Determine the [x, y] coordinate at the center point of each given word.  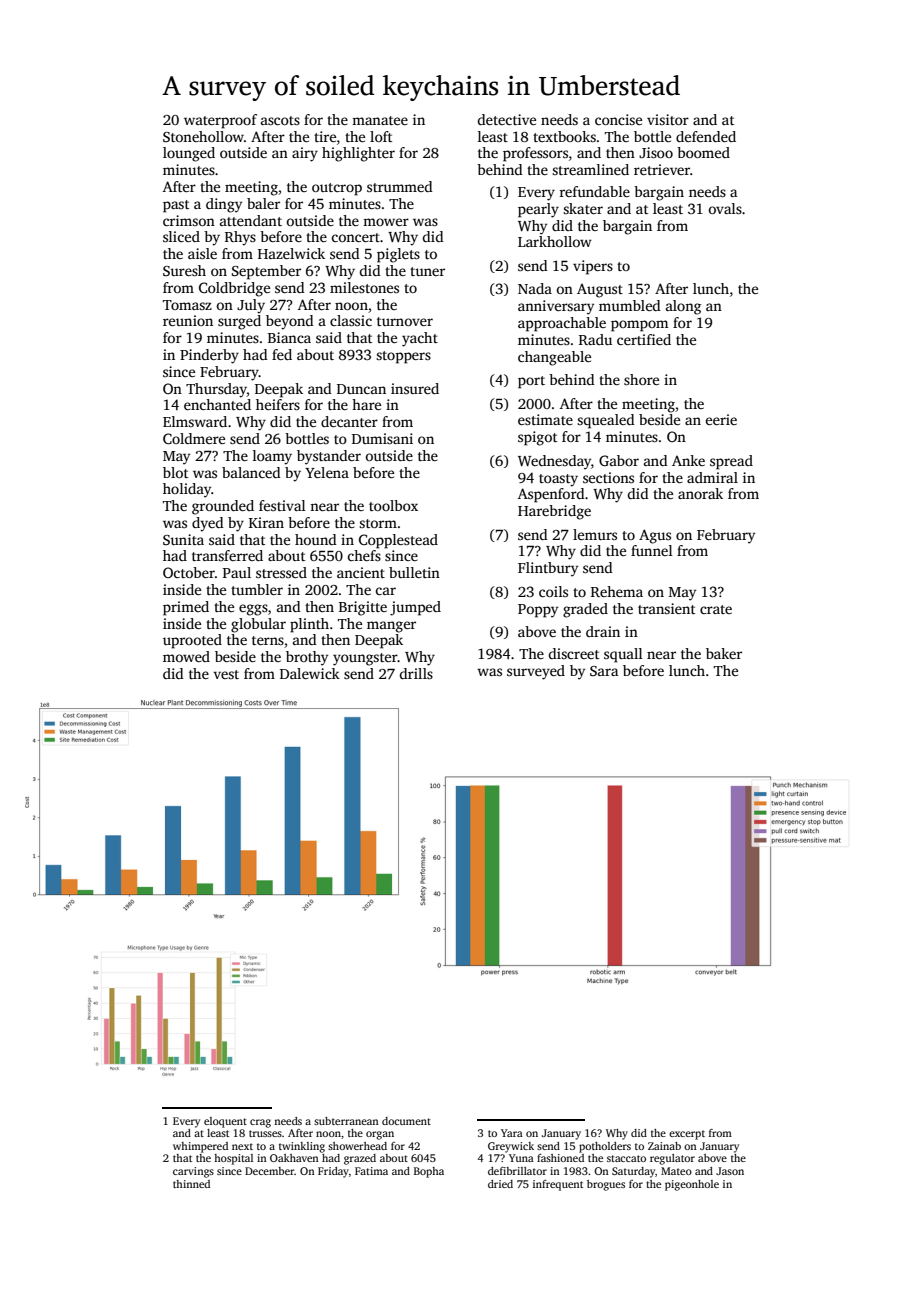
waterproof [220, 121]
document [406, 1121]
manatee [380, 120]
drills [416, 673]
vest [226, 674]
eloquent [225, 1122]
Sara [604, 671]
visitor [668, 119]
